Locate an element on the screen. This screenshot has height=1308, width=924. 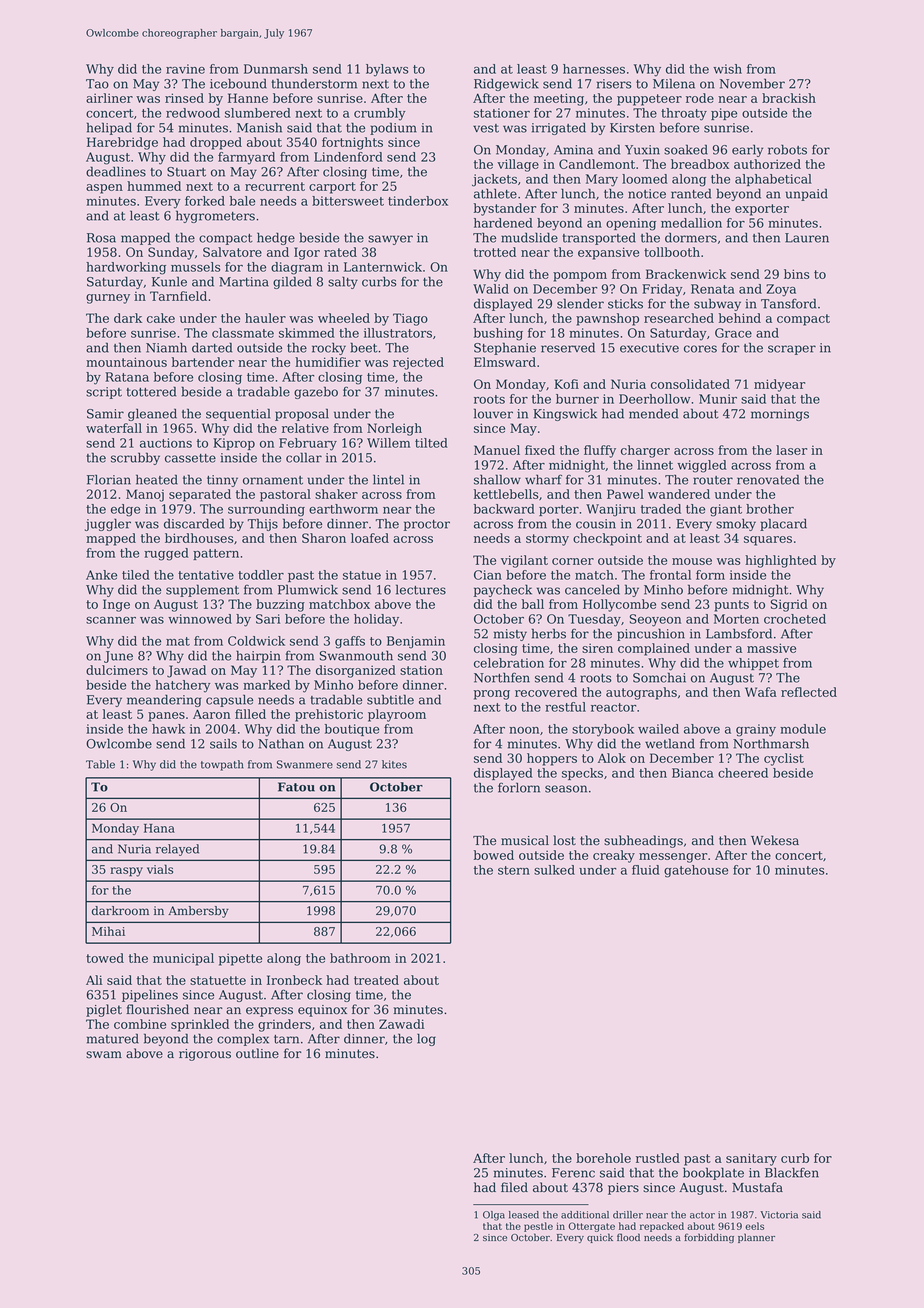
outline is located at coordinates (257, 1053).
